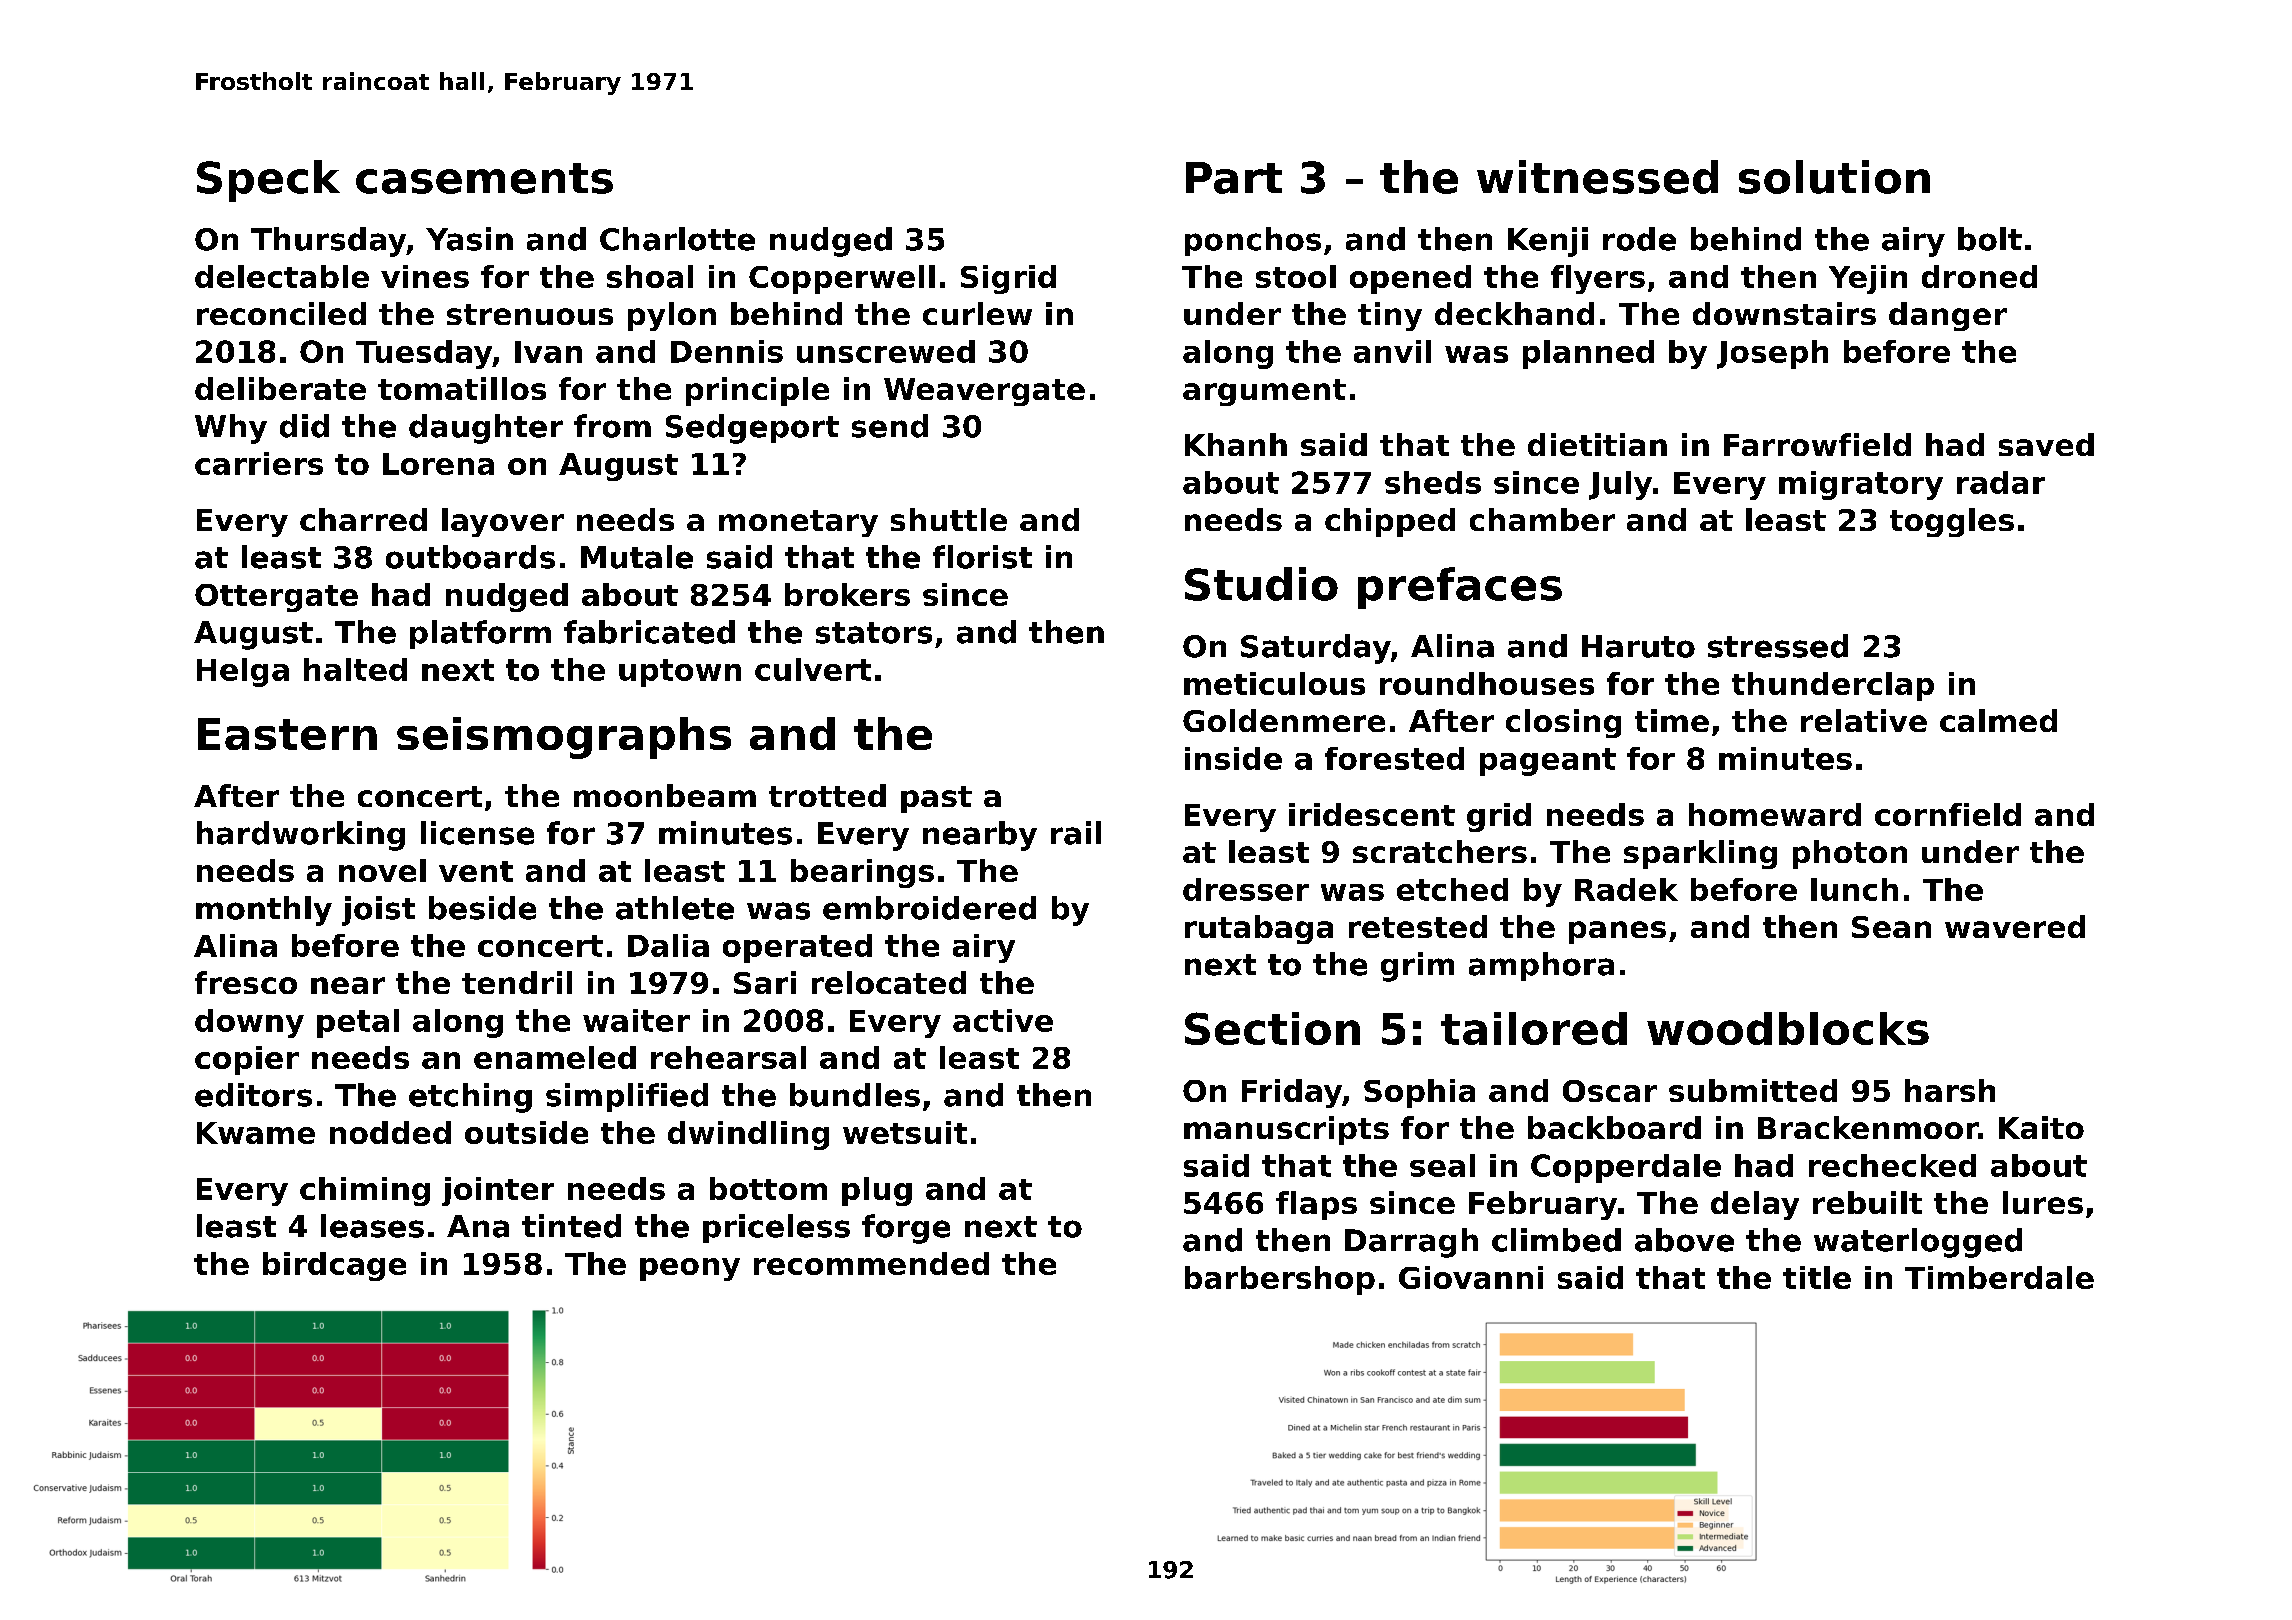 This screenshot has height=1620, width=2292. I want to click on charred, so click(363, 519).
